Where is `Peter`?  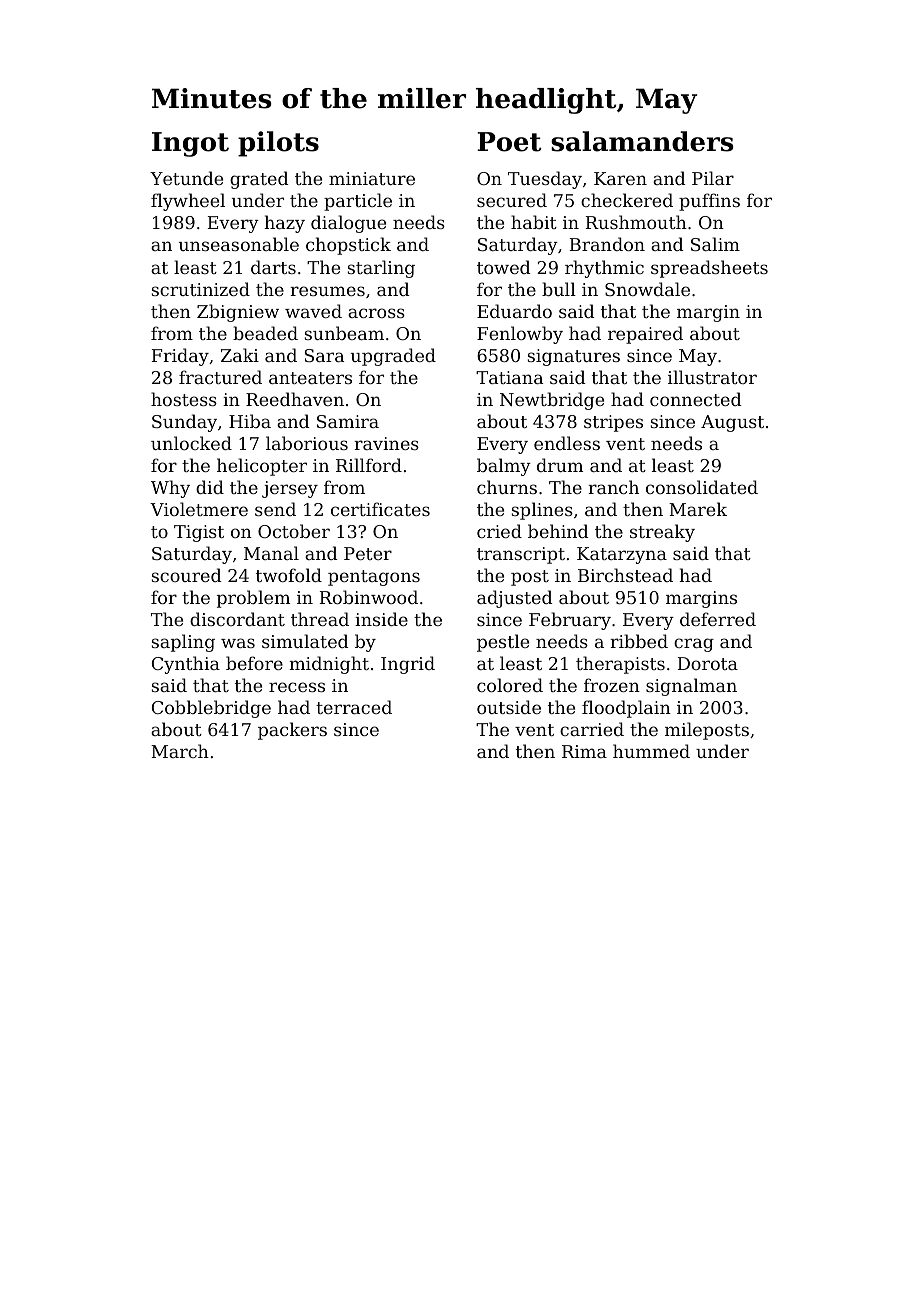 Peter is located at coordinates (368, 553).
